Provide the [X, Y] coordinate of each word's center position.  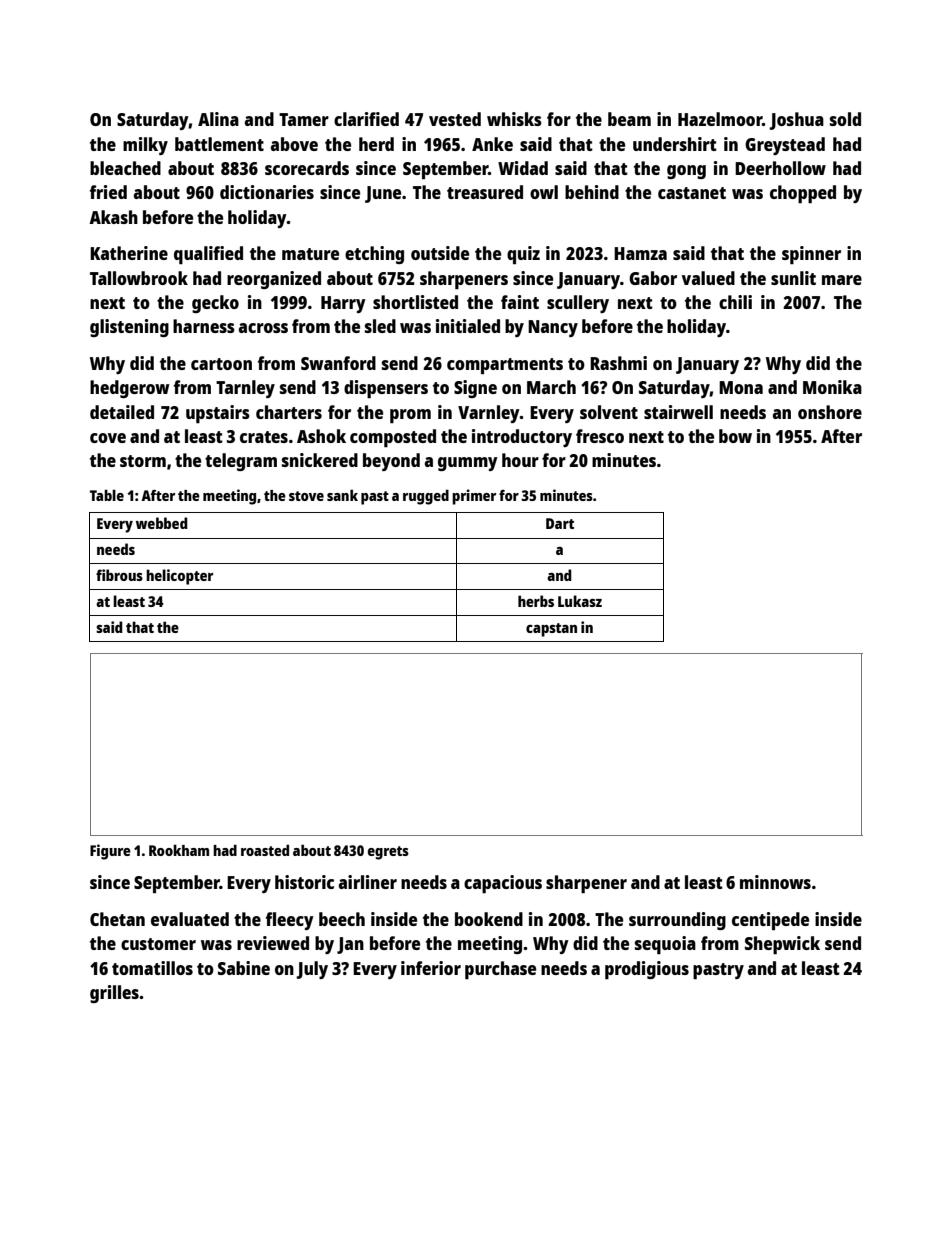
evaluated [190, 919]
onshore [830, 412]
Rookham [179, 850]
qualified [208, 255]
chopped [803, 194]
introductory [522, 438]
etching [374, 255]
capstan [551, 630]
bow [735, 436]
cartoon [221, 364]
